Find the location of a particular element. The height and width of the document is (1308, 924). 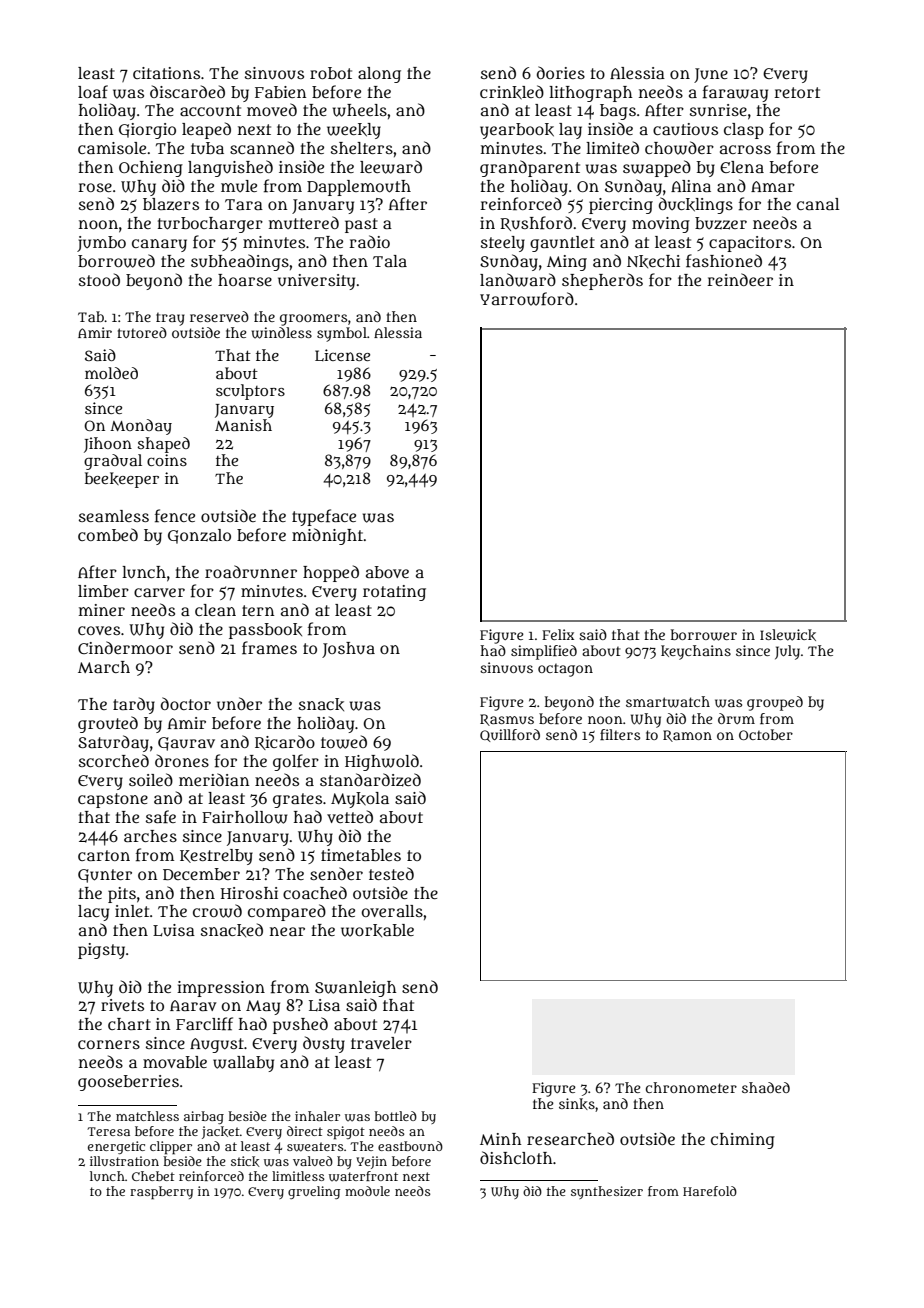

borrower is located at coordinates (704, 635).
